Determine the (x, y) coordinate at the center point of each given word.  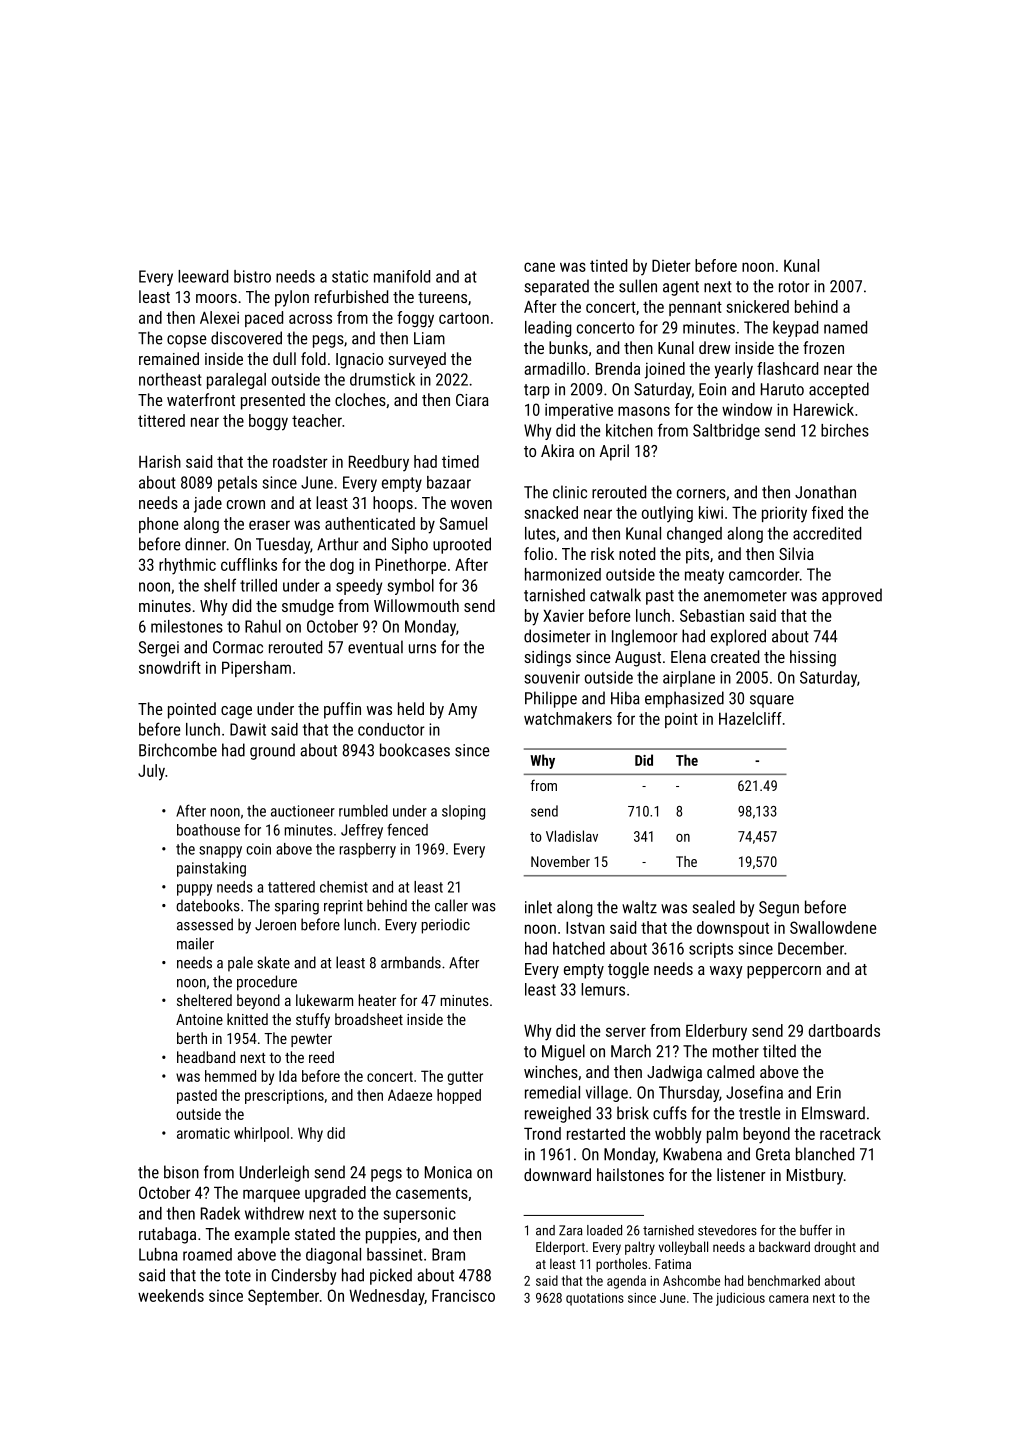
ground (272, 751)
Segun (779, 909)
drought (835, 1248)
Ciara (472, 400)
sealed (713, 907)
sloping (463, 812)
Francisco (463, 1295)
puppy (194, 890)
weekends (171, 1295)
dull (284, 358)
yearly (733, 370)
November (560, 861)
